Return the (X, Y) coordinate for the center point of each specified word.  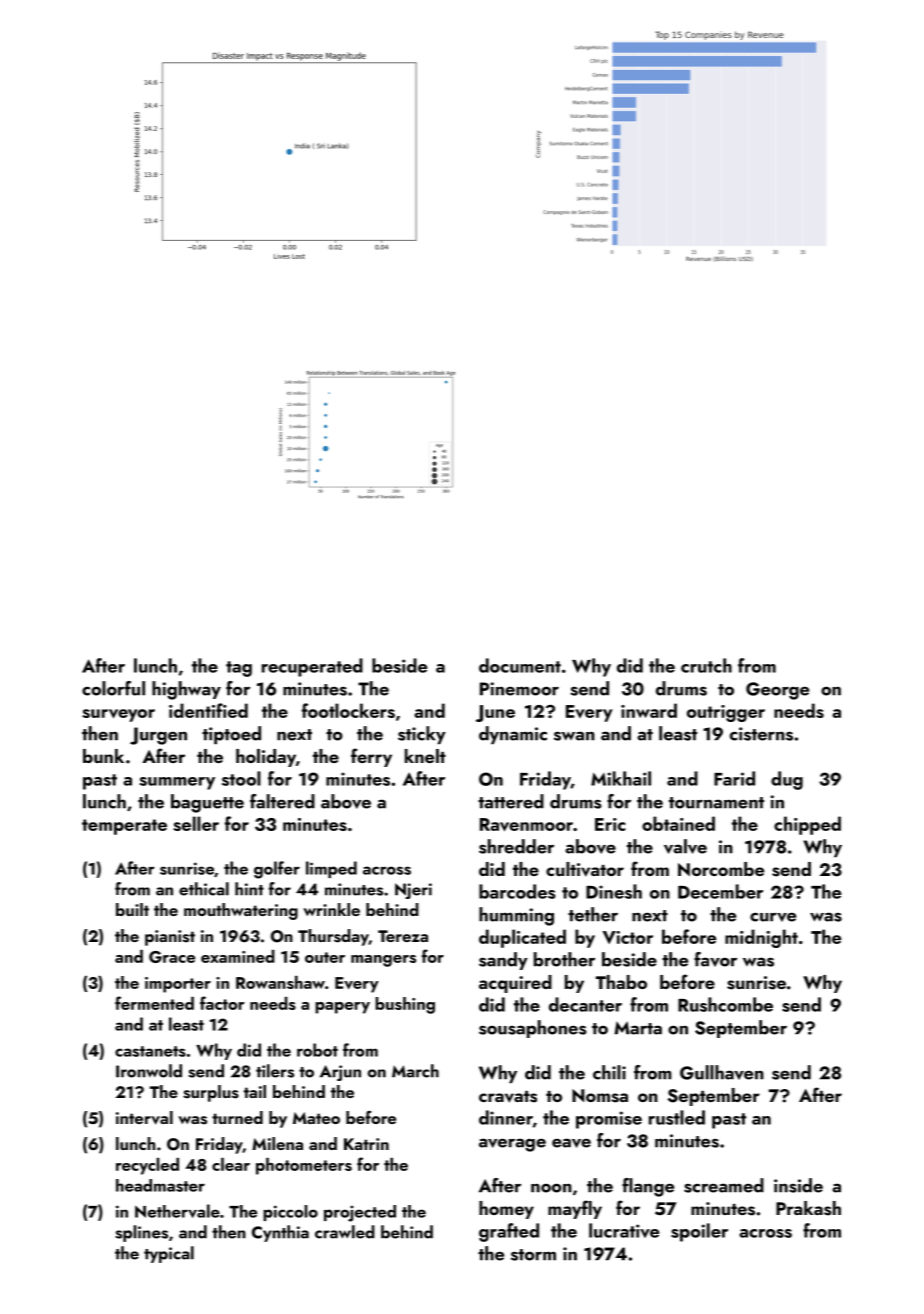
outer (325, 957)
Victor (627, 937)
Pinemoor (519, 689)
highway (186, 690)
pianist (170, 938)
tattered (511, 801)
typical (169, 1254)
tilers (275, 1071)
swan (574, 736)
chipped (807, 825)
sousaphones (533, 1029)
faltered (282, 801)
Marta (638, 1028)
